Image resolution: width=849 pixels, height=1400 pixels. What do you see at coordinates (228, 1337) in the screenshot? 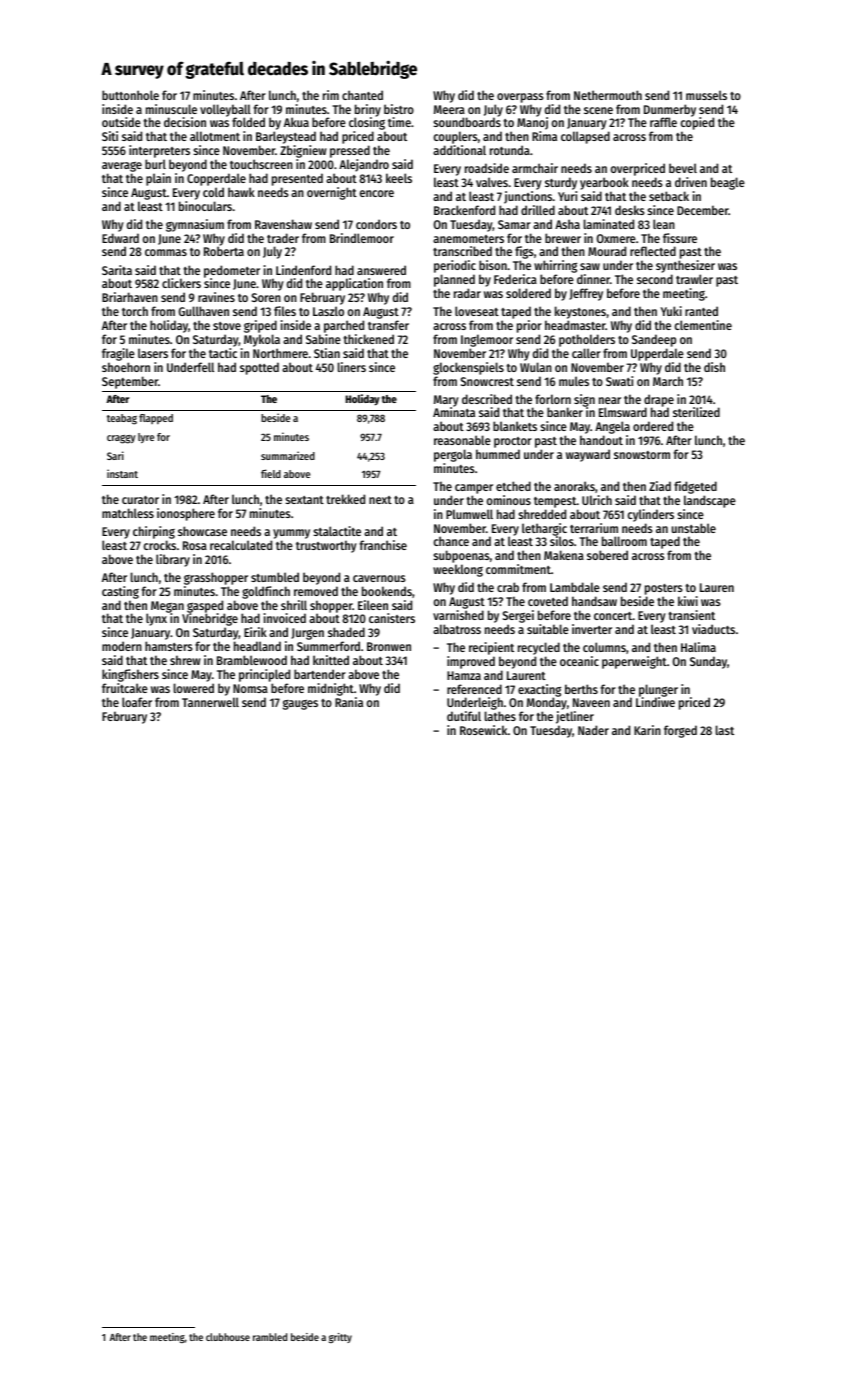
I see `clubhouse` at bounding box center [228, 1337].
